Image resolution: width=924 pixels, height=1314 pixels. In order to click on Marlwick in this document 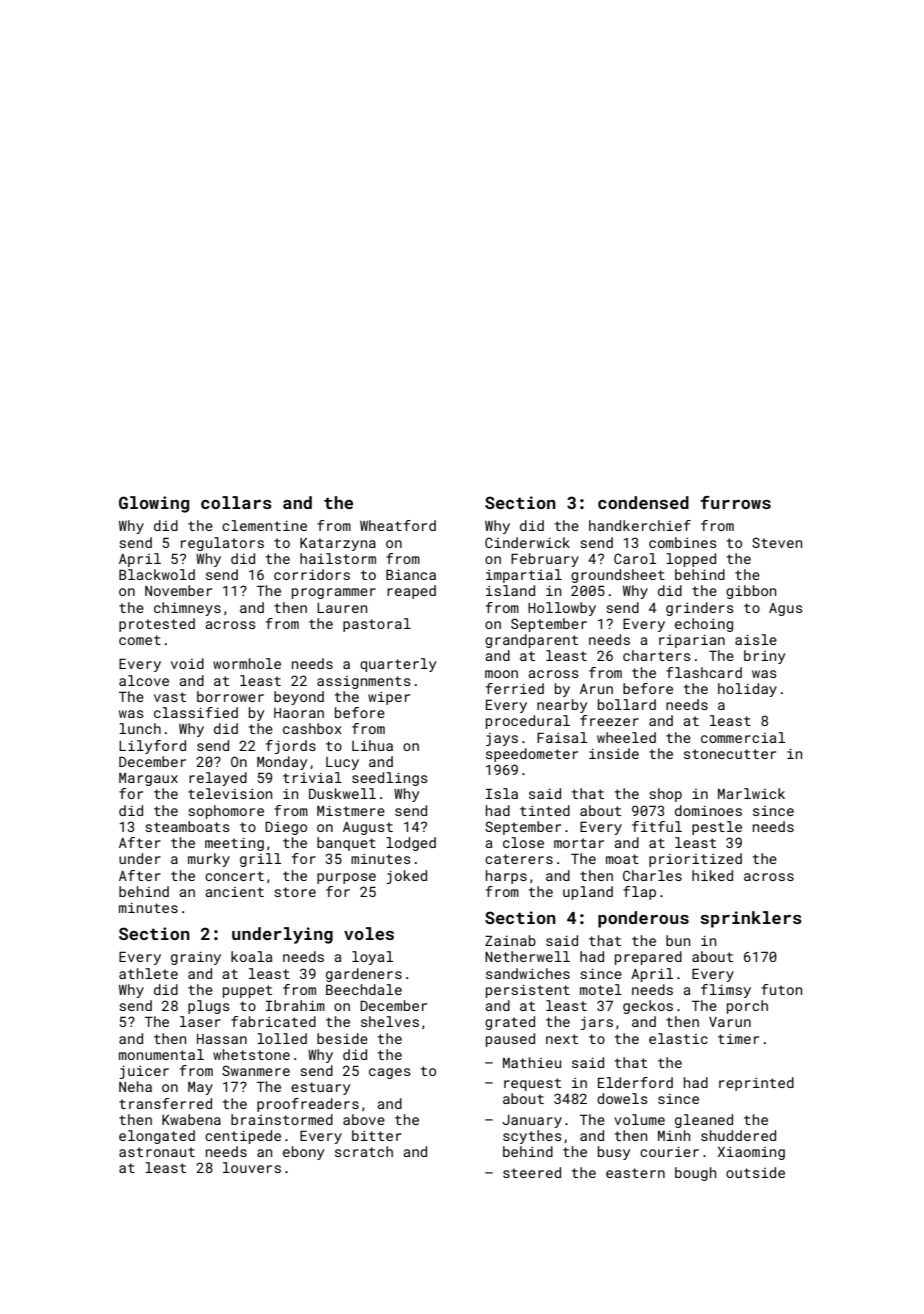, I will do `click(751, 793)`.
